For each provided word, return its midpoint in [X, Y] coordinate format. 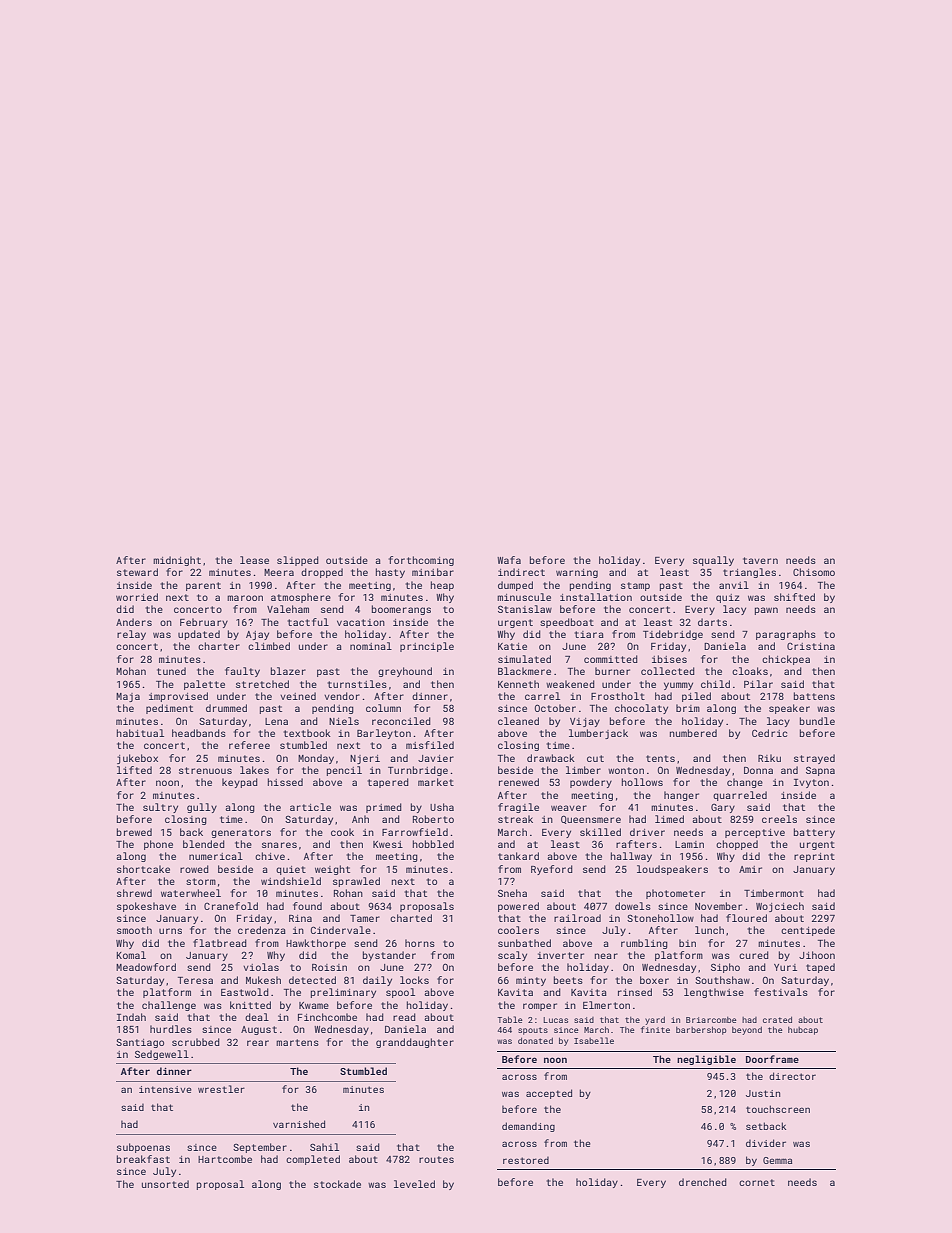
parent [203, 586]
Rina [300, 918]
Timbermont [774, 893]
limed [669, 819]
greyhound [405, 672]
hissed [285, 782]
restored [526, 1160]
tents [660, 758]
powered [518, 907]
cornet [757, 1182]
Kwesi [388, 844]
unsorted [165, 1184]
